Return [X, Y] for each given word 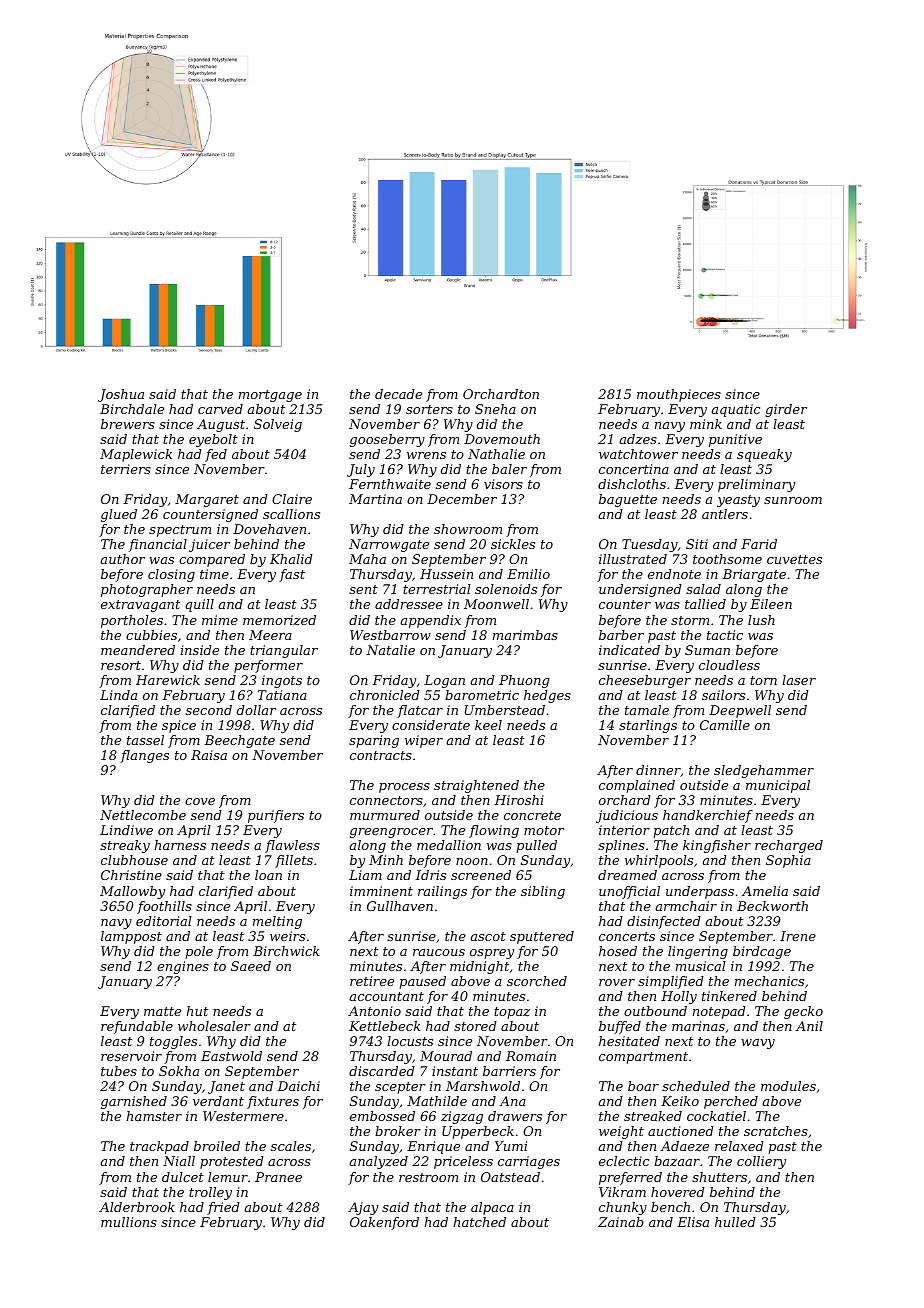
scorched [537, 981]
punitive [735, 440]
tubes [119, 1071]
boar [643, 1086]
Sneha [495, 409]
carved [220, 409]
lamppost [131, 937]
